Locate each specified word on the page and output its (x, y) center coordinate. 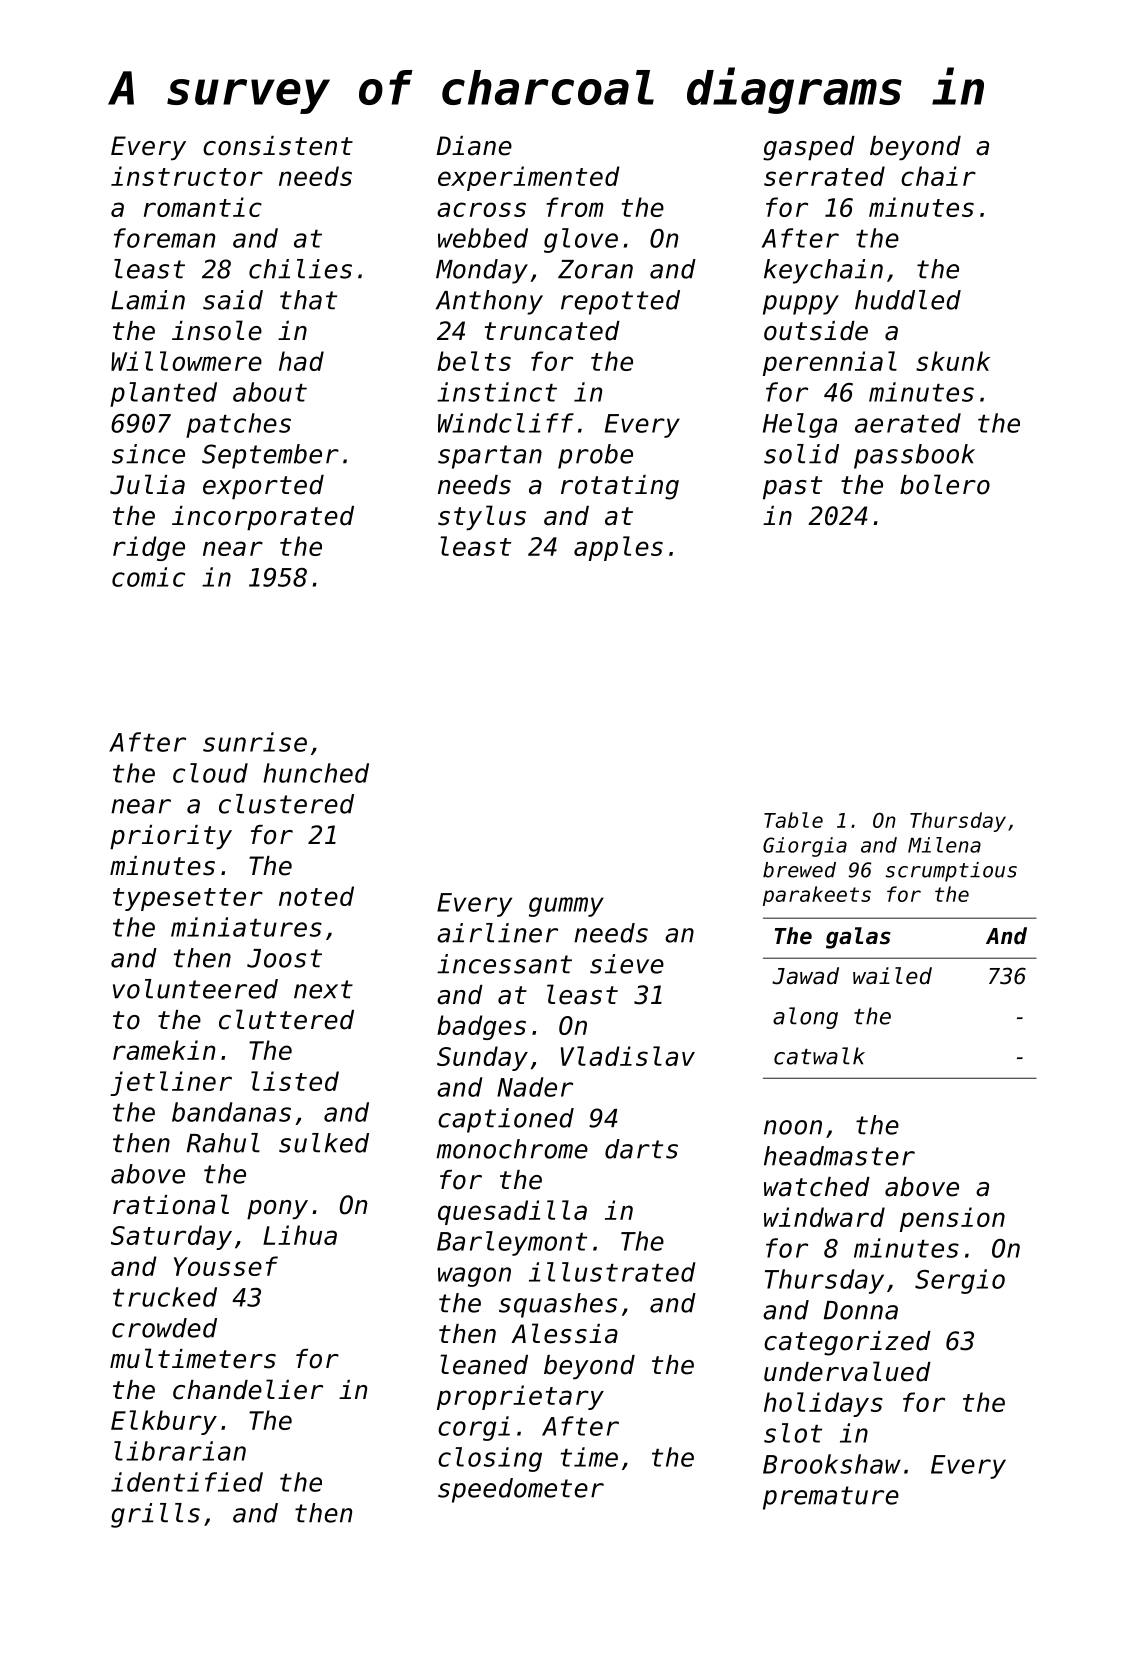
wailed (892, 976)
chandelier (248, 1389)
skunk (953, 361)
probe (595, 456)
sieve (627, 964)
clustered (286, 804)
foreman (164, 238)
